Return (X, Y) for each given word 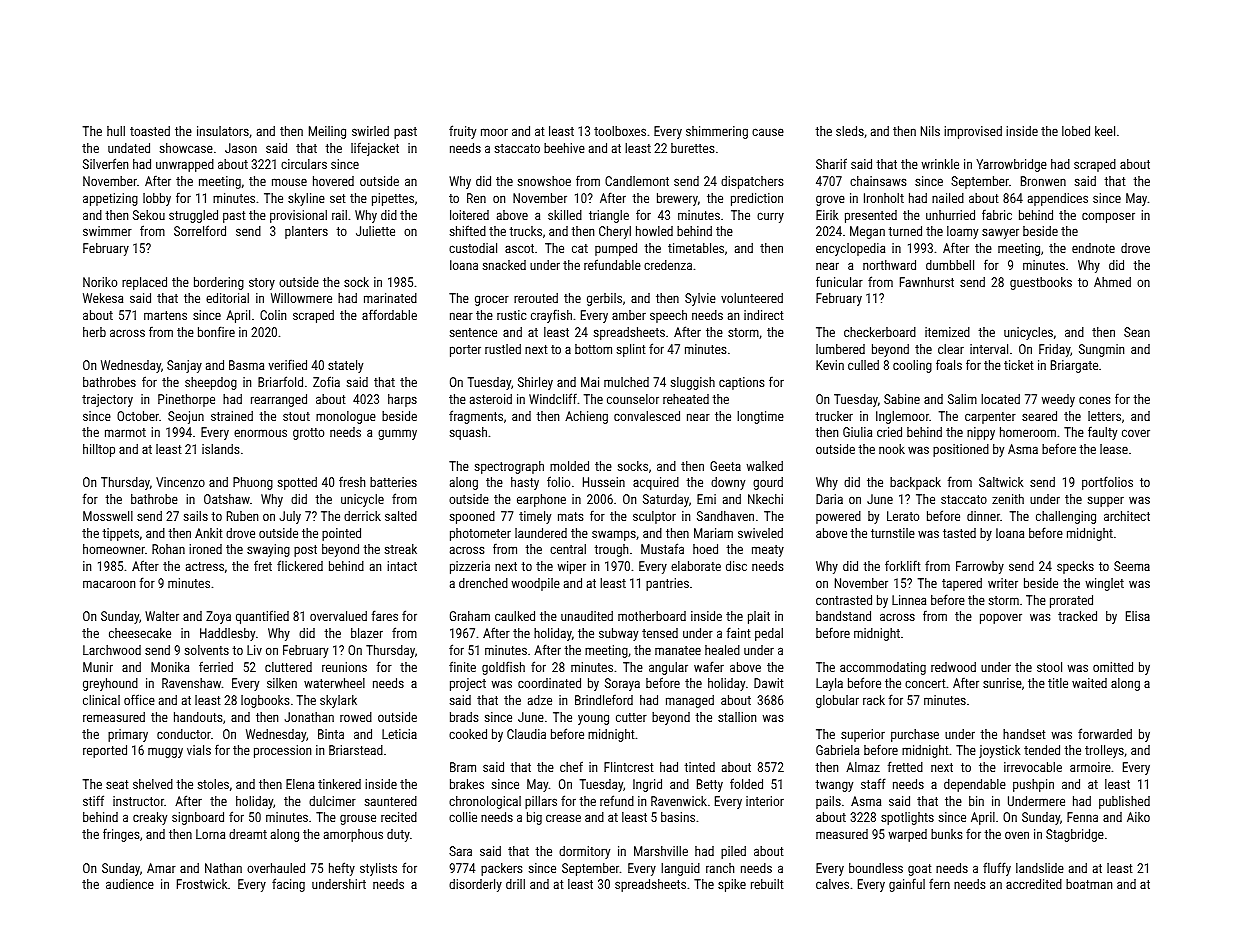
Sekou (149, 215)
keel (1105, 131)
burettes (692, 148)
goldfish (503, 668)
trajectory (107, 400)
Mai (590, 382)
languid (680, 869)
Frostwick (202, 884)
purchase (915, 735)
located (1000, 399)
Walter (162, 616)
